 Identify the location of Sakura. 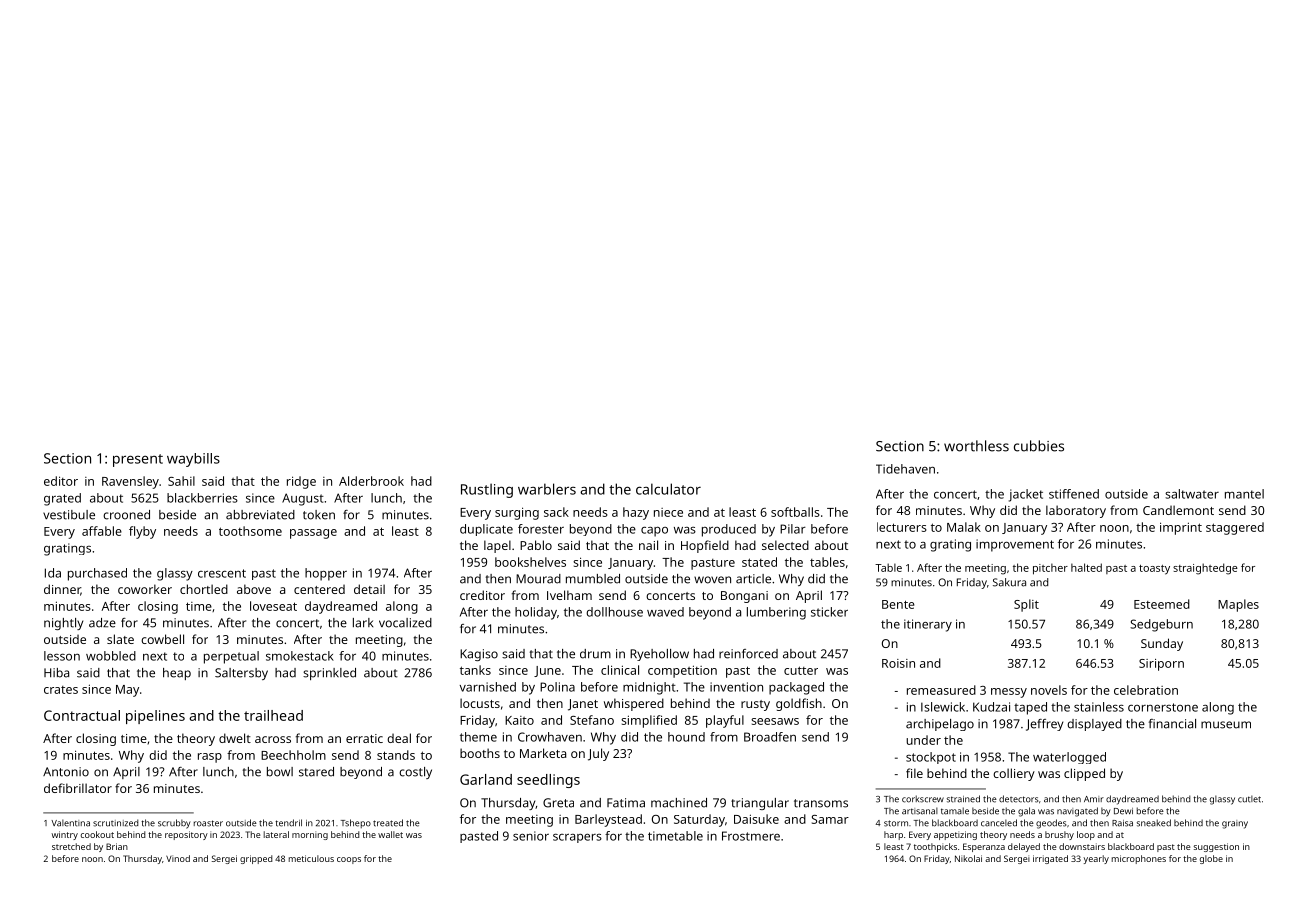
(1009, 582).
